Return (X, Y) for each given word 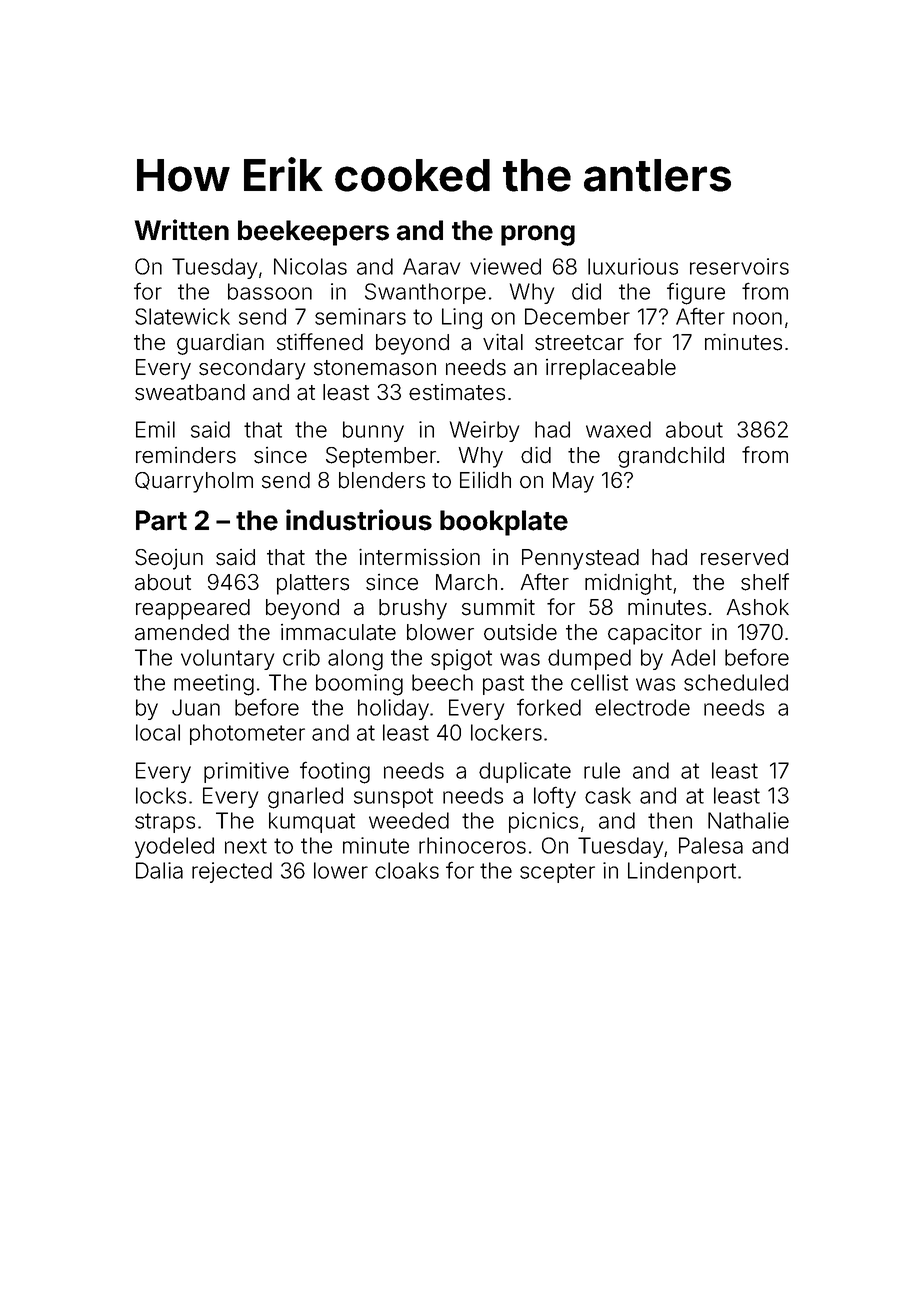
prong (538, 235)
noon (757, 318)
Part (161, 520)
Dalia (159, 870)
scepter (557, 873)
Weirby (484, 431)
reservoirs (739, 266)
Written (182, 230)
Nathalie (748, 820)
